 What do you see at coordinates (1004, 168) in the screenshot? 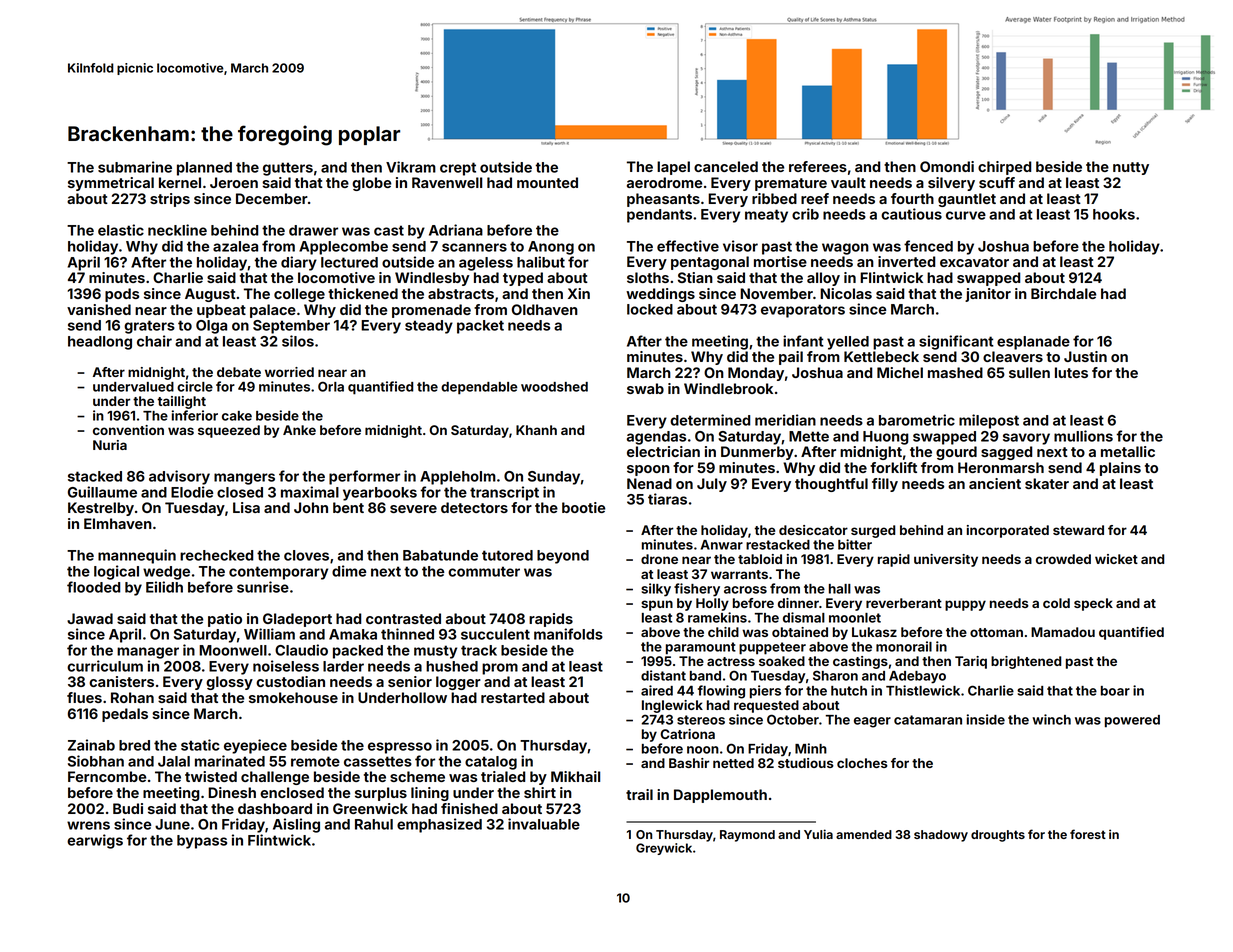
I see `chirped` at bounding box center [1004, 168].
